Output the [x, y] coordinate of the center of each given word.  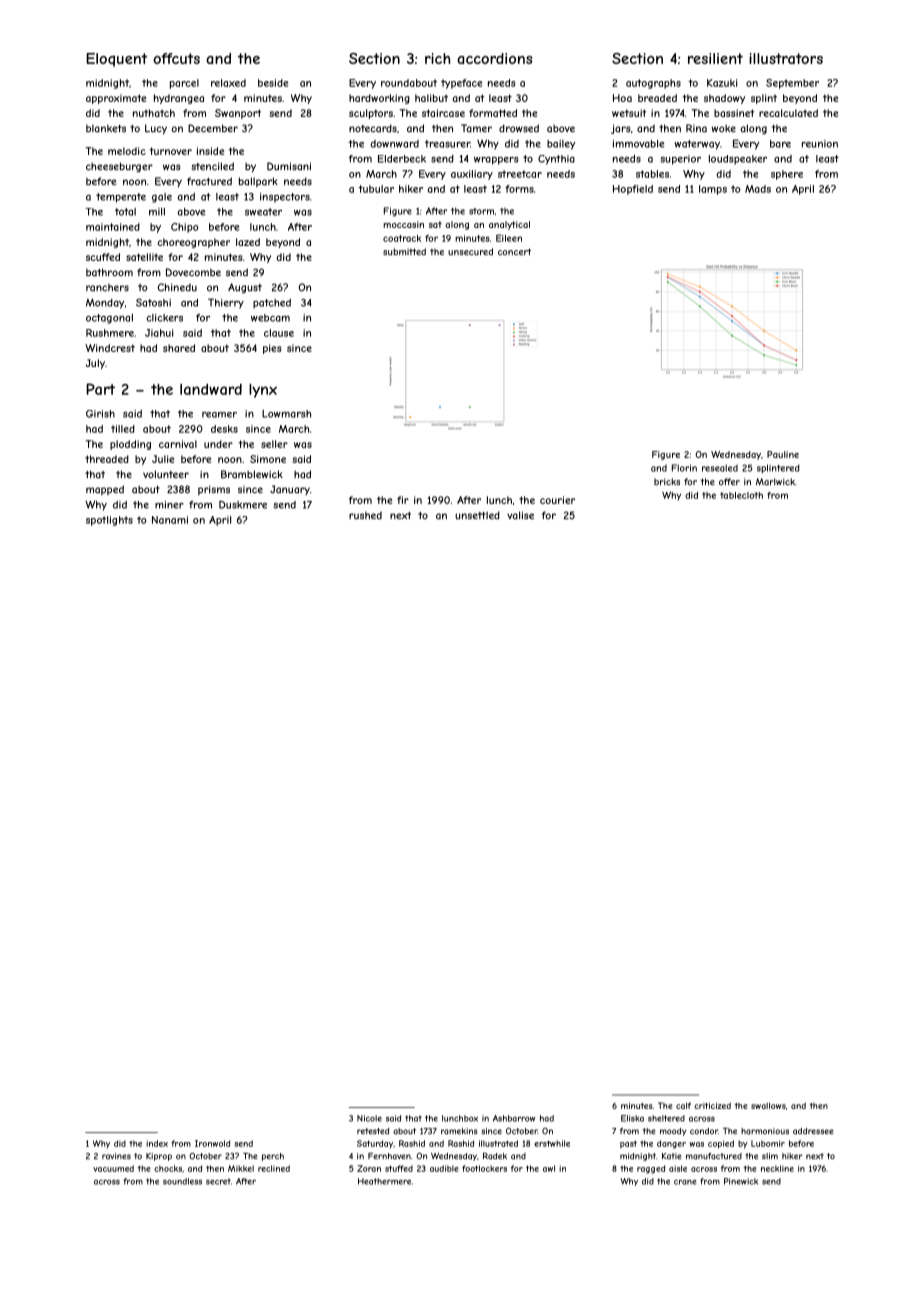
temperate [121, 198]
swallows [768, 1105]
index [157, 1143]
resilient [715, 58]
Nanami [170, 520]
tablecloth [741, 495]
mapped [105, 490]
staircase [443, 113]
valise [520, 515]
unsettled [477, 515]
